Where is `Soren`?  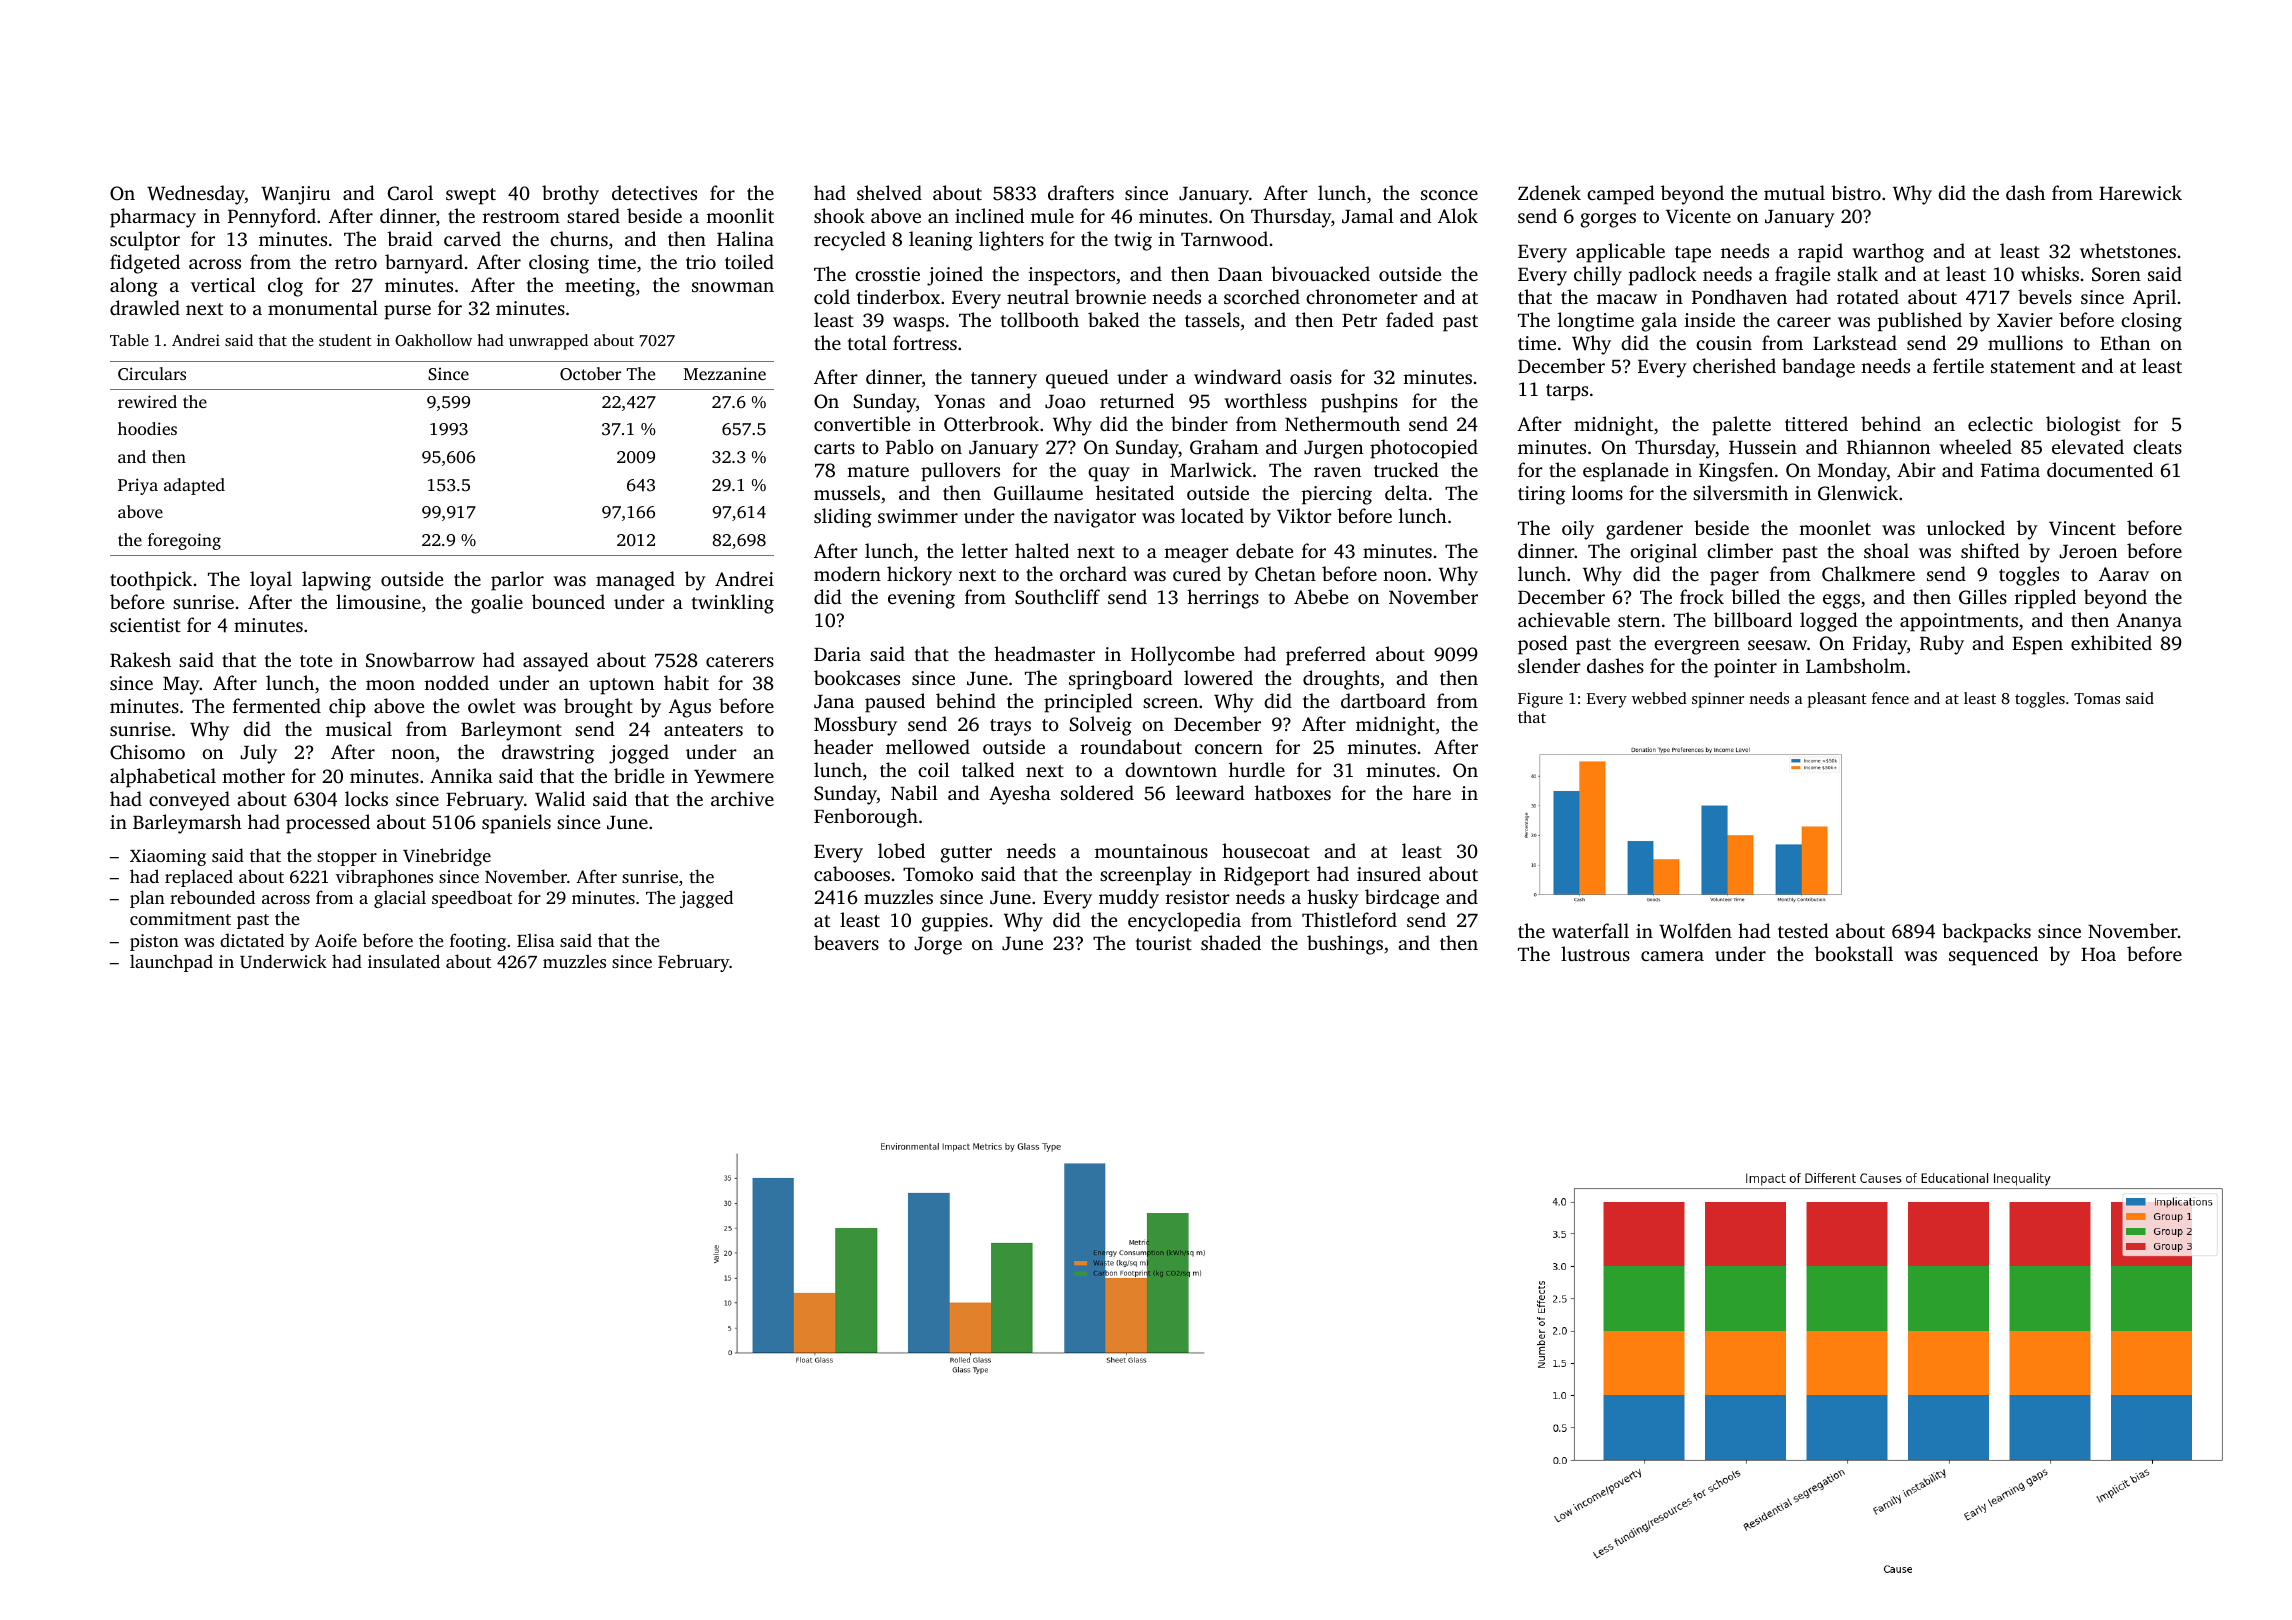
Soren is located at coordinates (2116, 274).
